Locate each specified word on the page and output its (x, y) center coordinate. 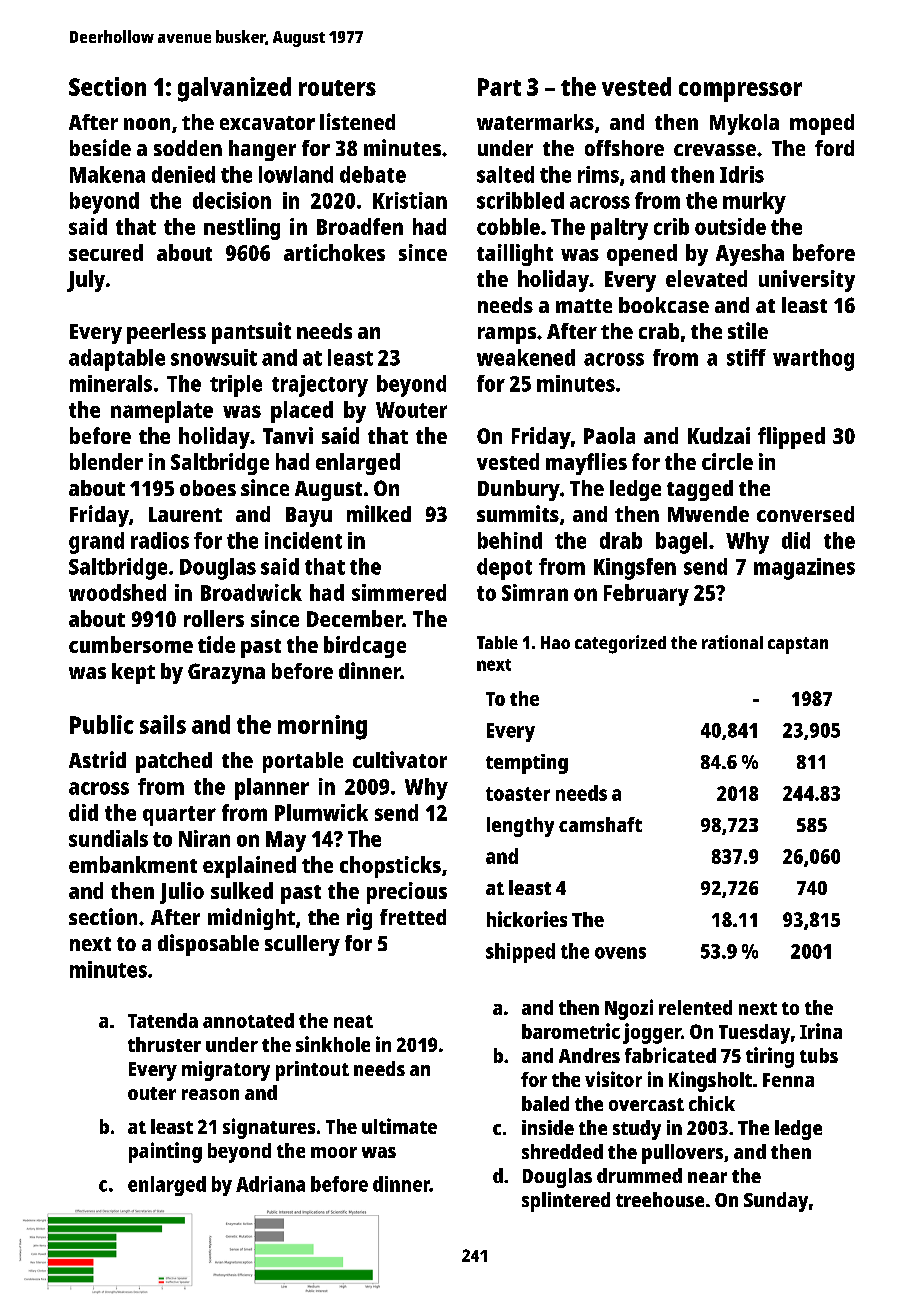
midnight (251, 919)
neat (353, 1021)
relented (695, 1007)
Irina (821, 1031)
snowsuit (214, 357)
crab (659, 331)
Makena (107, 174)
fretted (413, 917)
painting (165, 1152)
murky (754, 203)
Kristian (410, 200)
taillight (515, 255)
